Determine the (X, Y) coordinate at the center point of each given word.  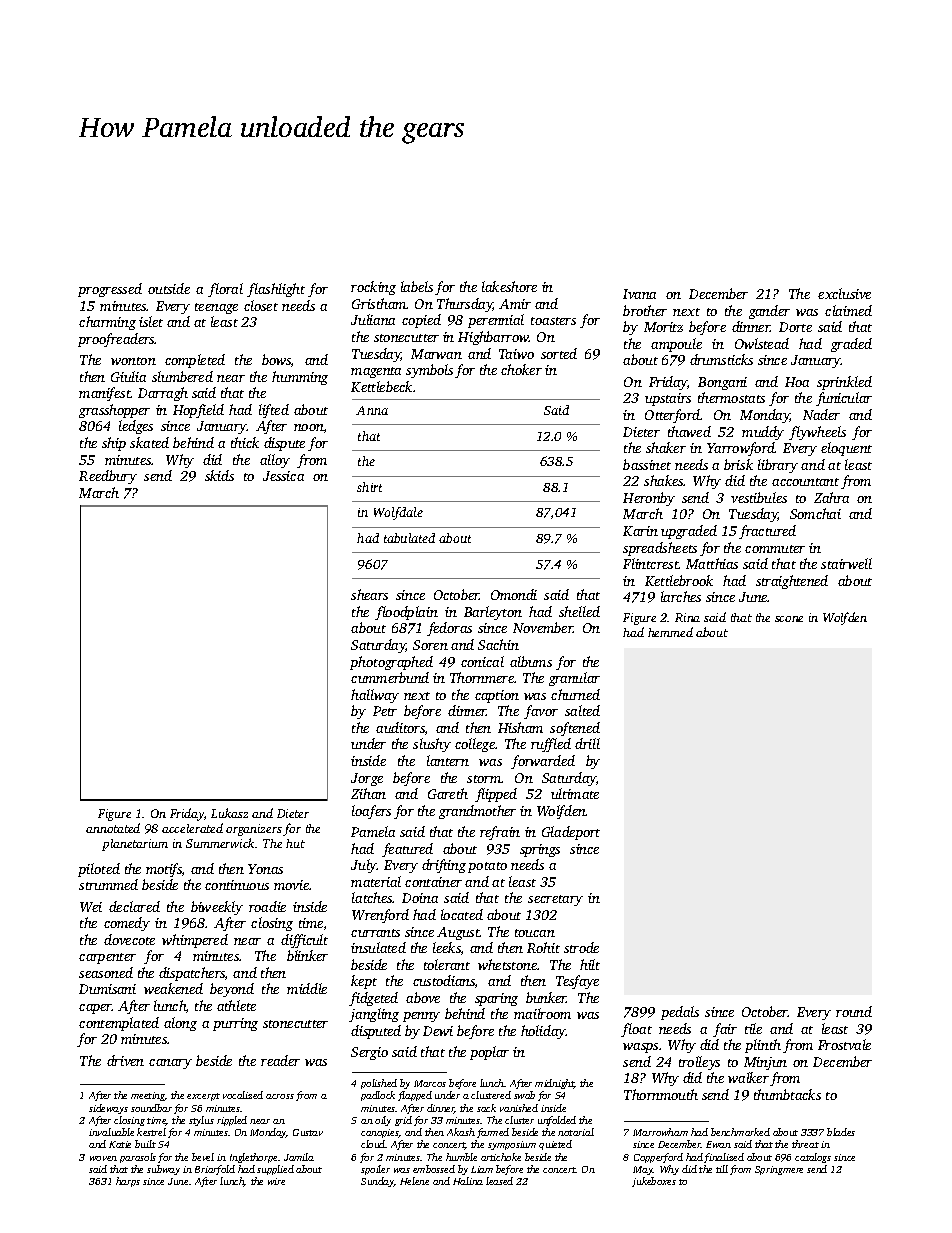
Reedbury (108, 477)
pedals (680, 1013)
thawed (689, 431)
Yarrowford (741, 449)
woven (103, 1158)
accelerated (192, 828)
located (462, 914)
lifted (274, 411)
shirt (369, 487)
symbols (429, 371)
